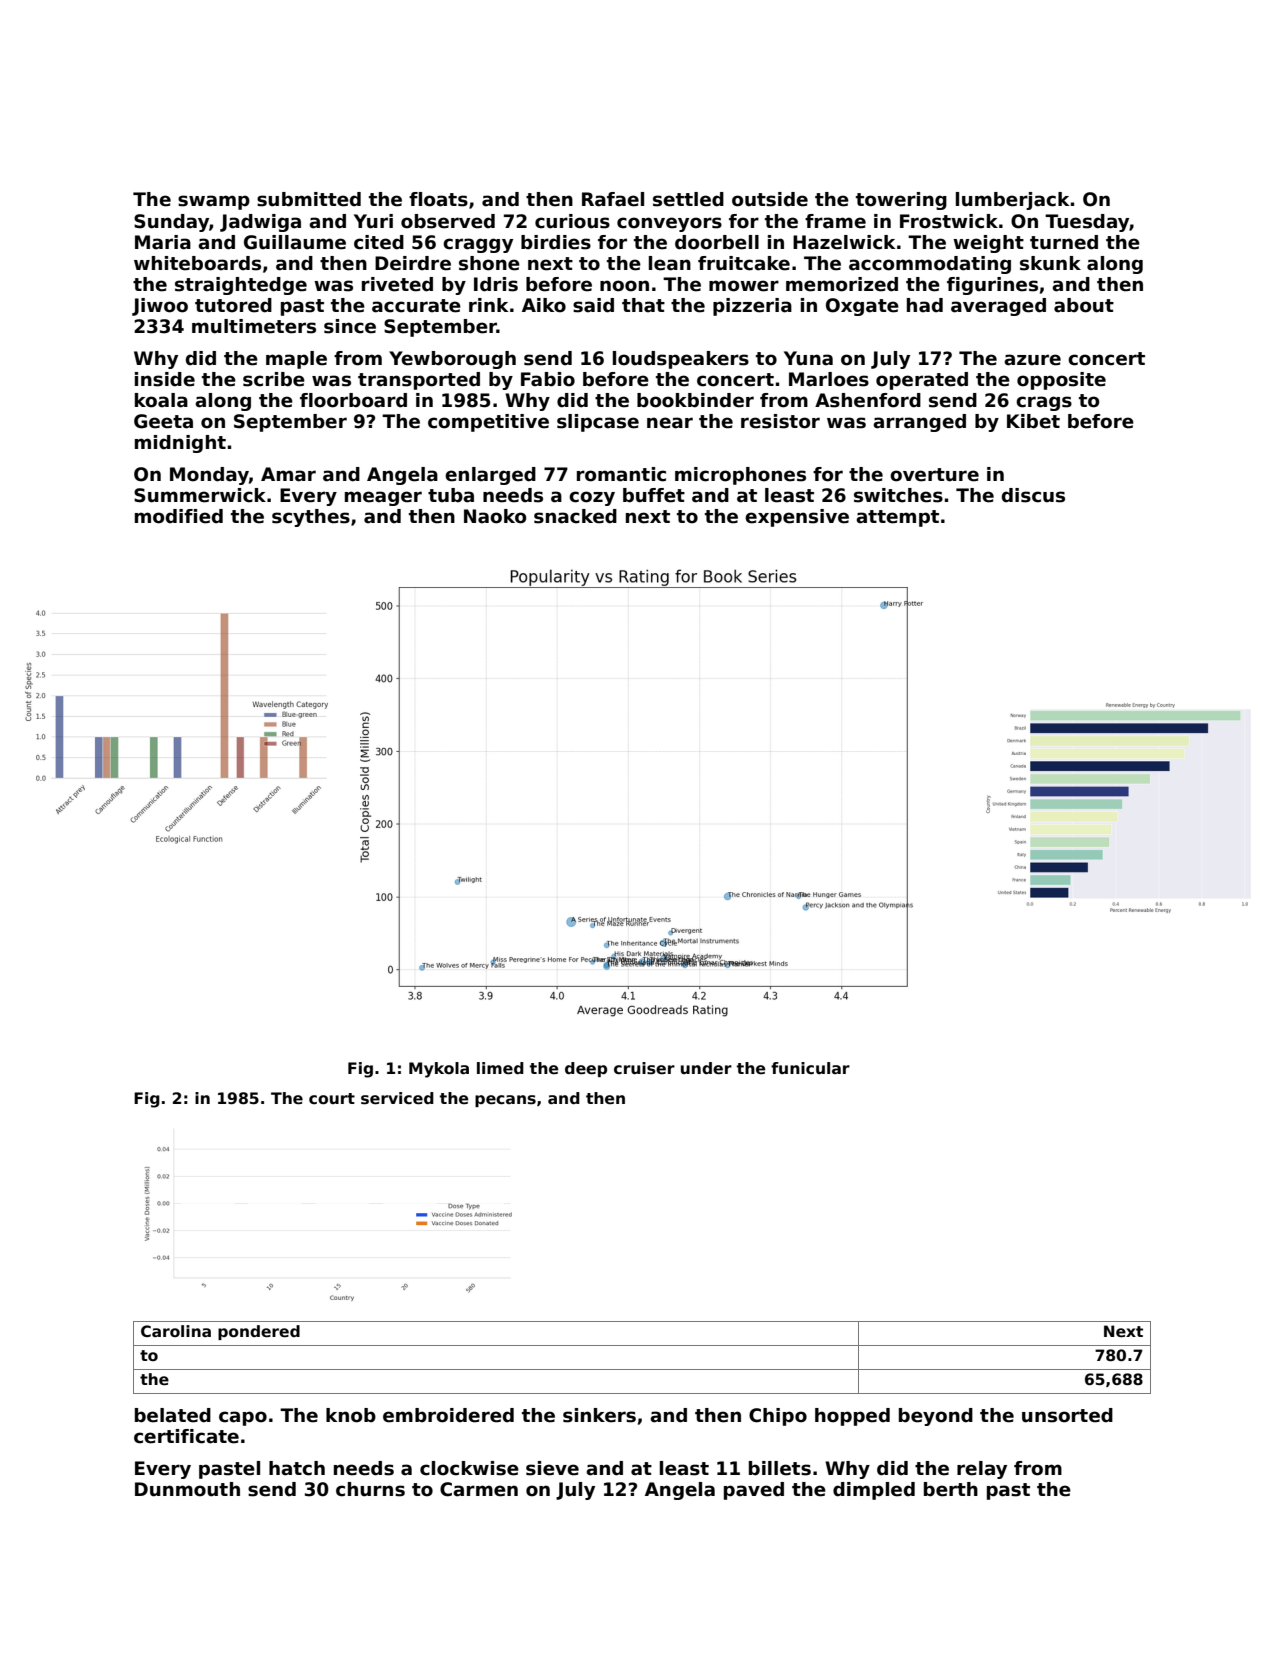 This image has width=1284, height=1662. I want to click on said, so click(593, 305).
